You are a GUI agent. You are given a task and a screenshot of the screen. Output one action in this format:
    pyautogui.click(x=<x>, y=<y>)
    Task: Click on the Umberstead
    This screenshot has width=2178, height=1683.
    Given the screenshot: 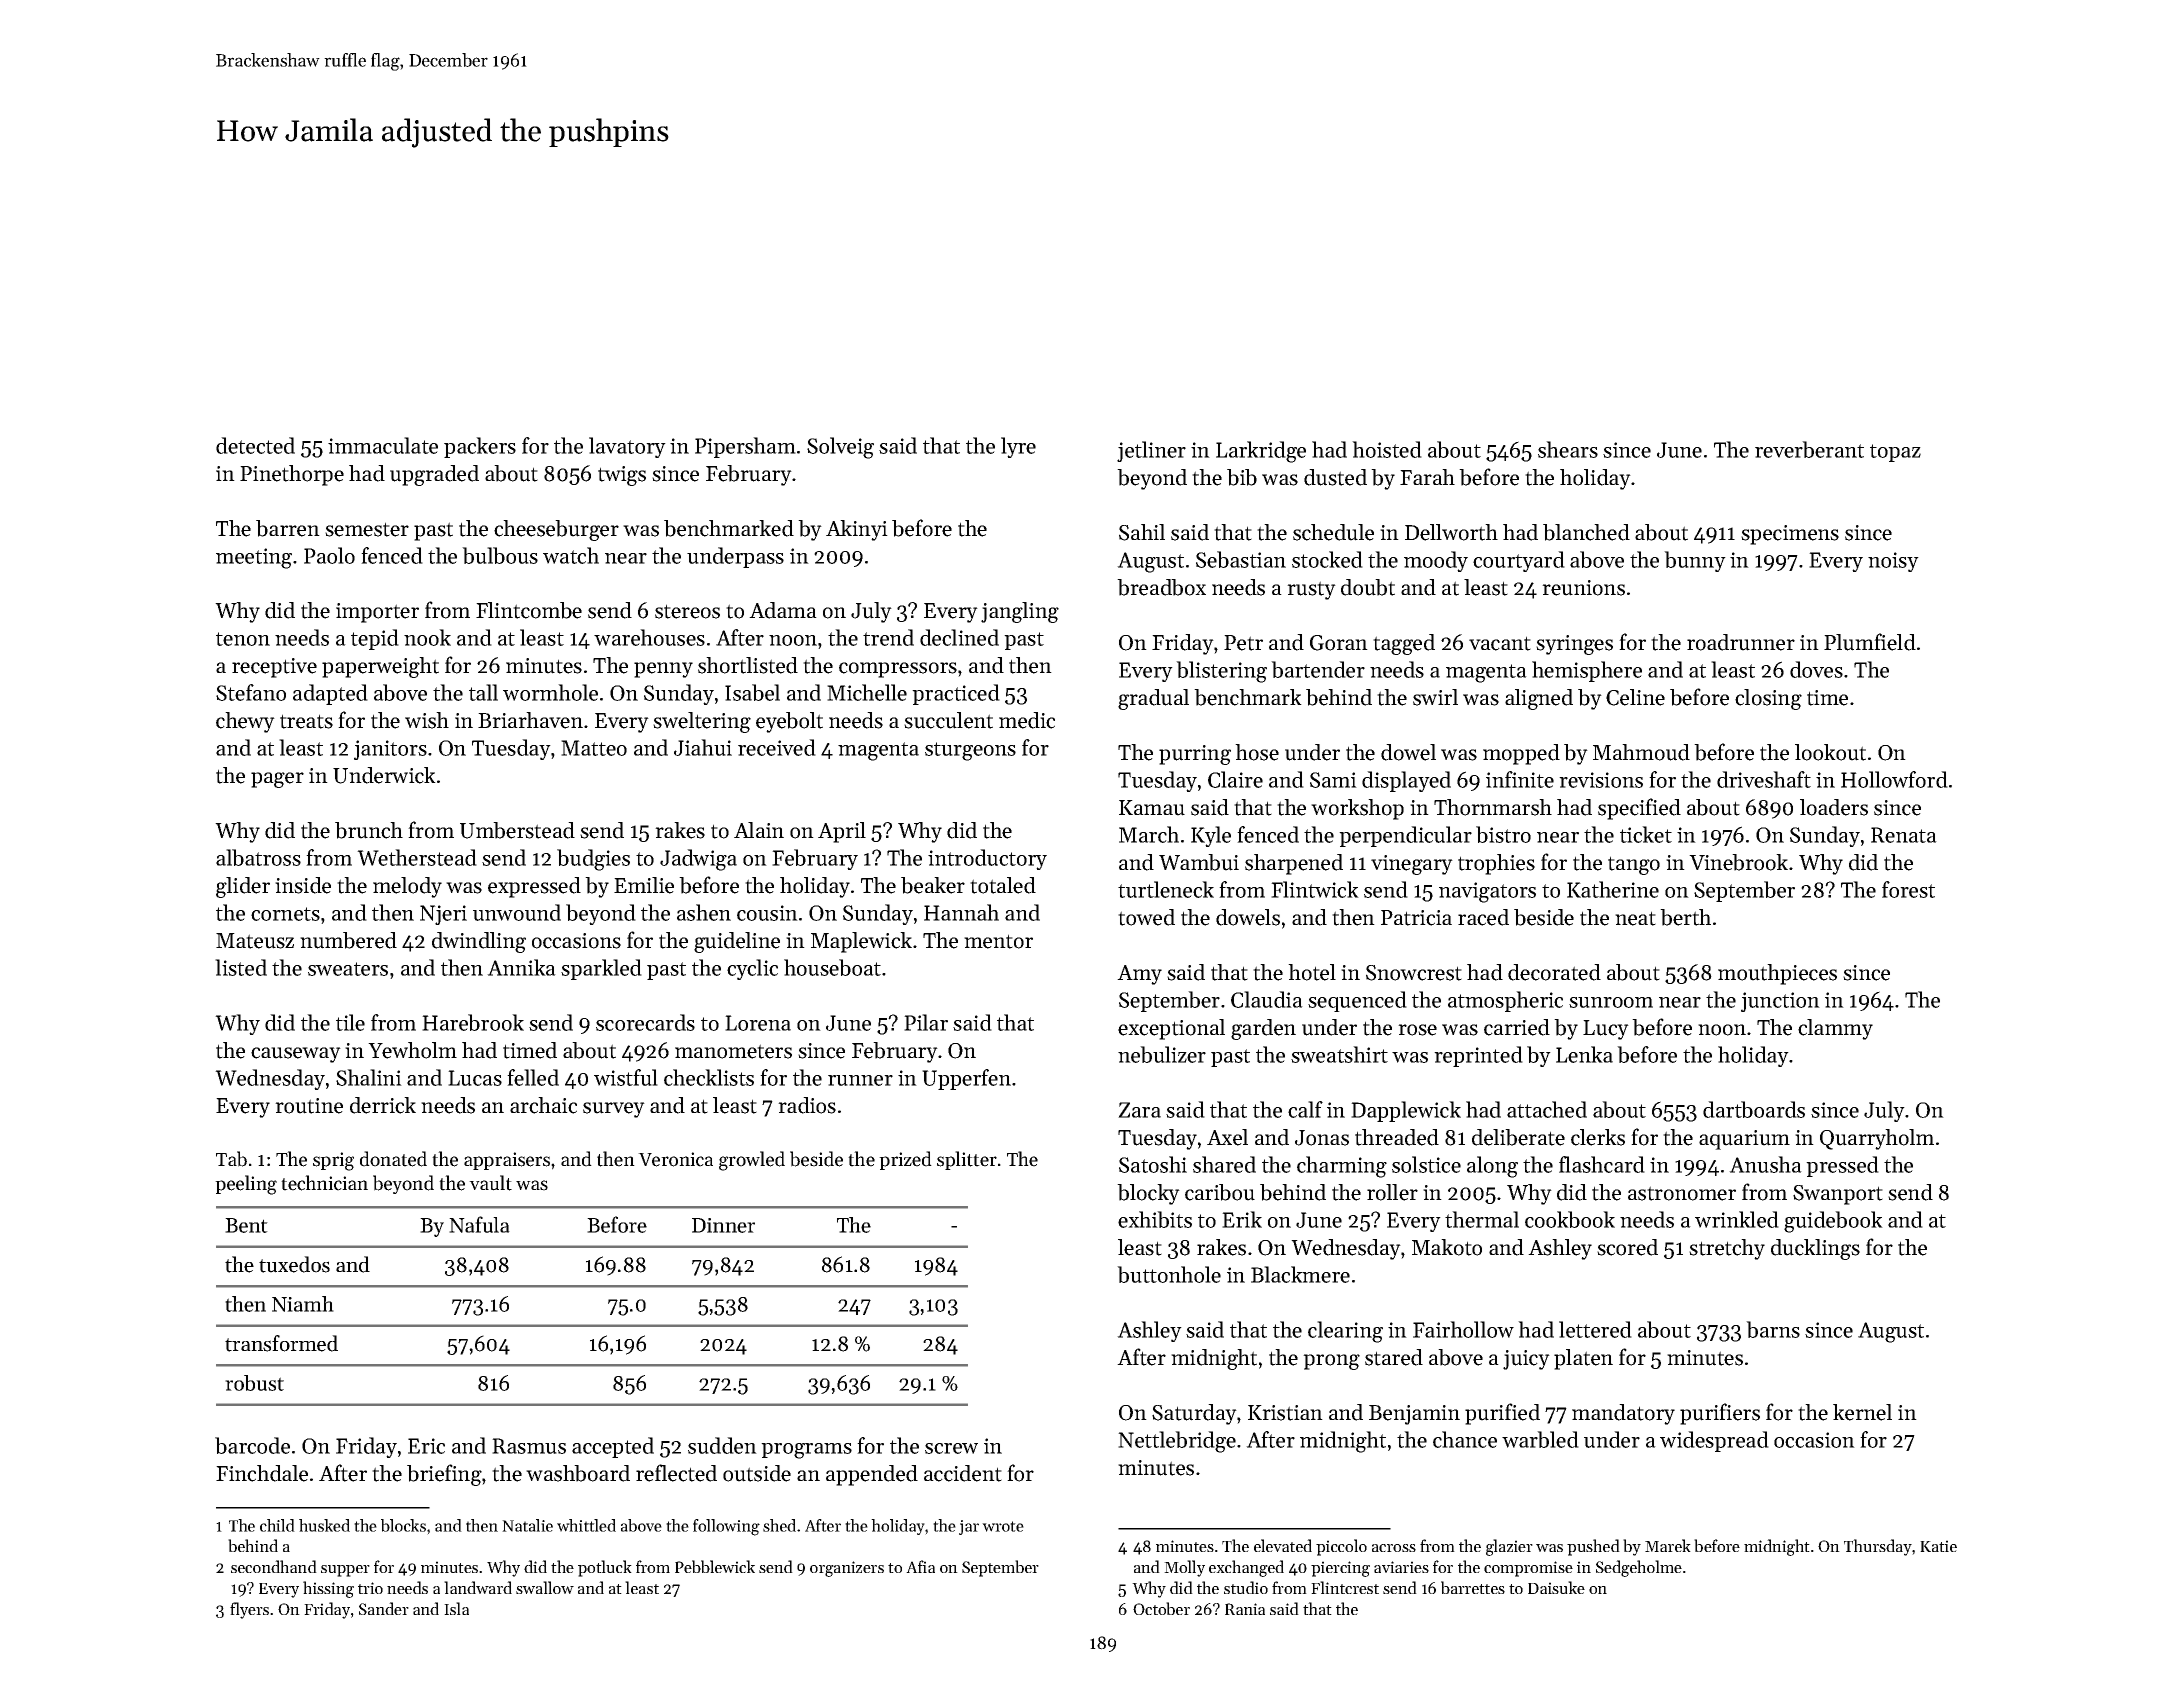 What is the action you would take?
    pyautogui.click(x=517, y=830)
